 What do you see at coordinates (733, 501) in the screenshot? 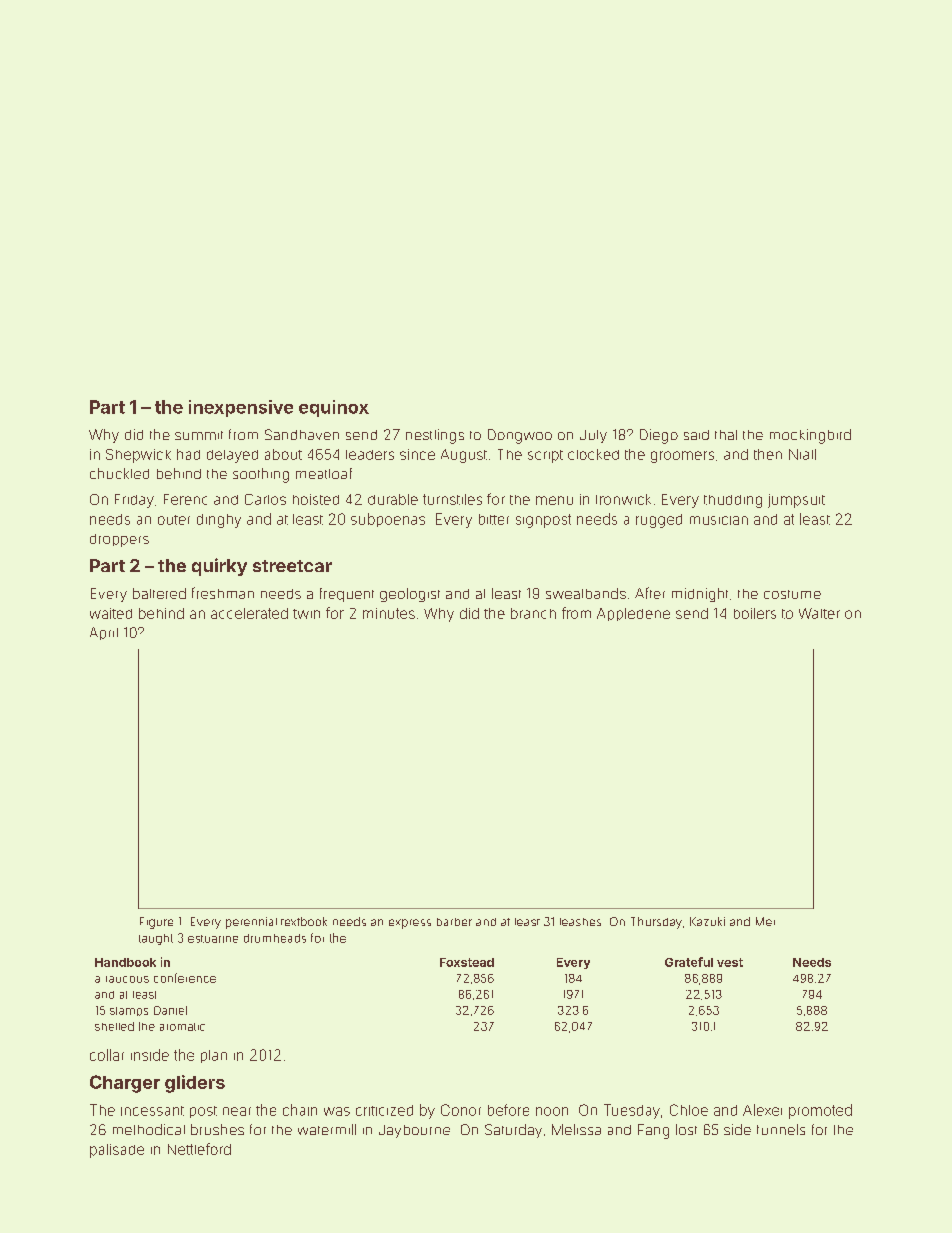
I see `thudding` at bounding box center [733, 501].
